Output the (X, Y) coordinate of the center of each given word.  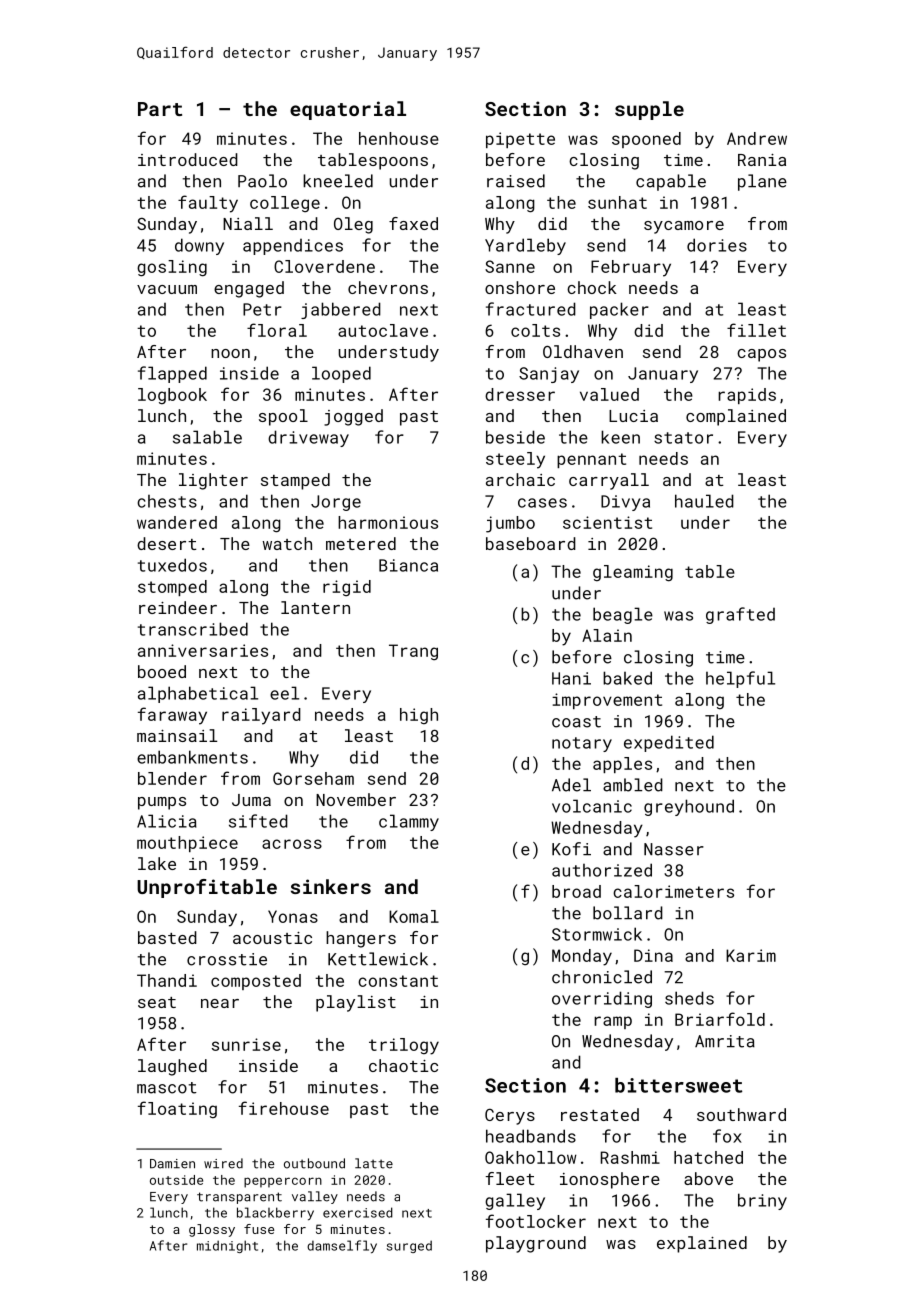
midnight (227, 1246)
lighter (213, 481)
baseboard (531, 543)
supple (649, 110)
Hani (571, 678)
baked (627, 678)
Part (160, 109)
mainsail (177, 735)
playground (536, 1244)
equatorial (348, 110)
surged (409, 1246)
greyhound (689, 807)
